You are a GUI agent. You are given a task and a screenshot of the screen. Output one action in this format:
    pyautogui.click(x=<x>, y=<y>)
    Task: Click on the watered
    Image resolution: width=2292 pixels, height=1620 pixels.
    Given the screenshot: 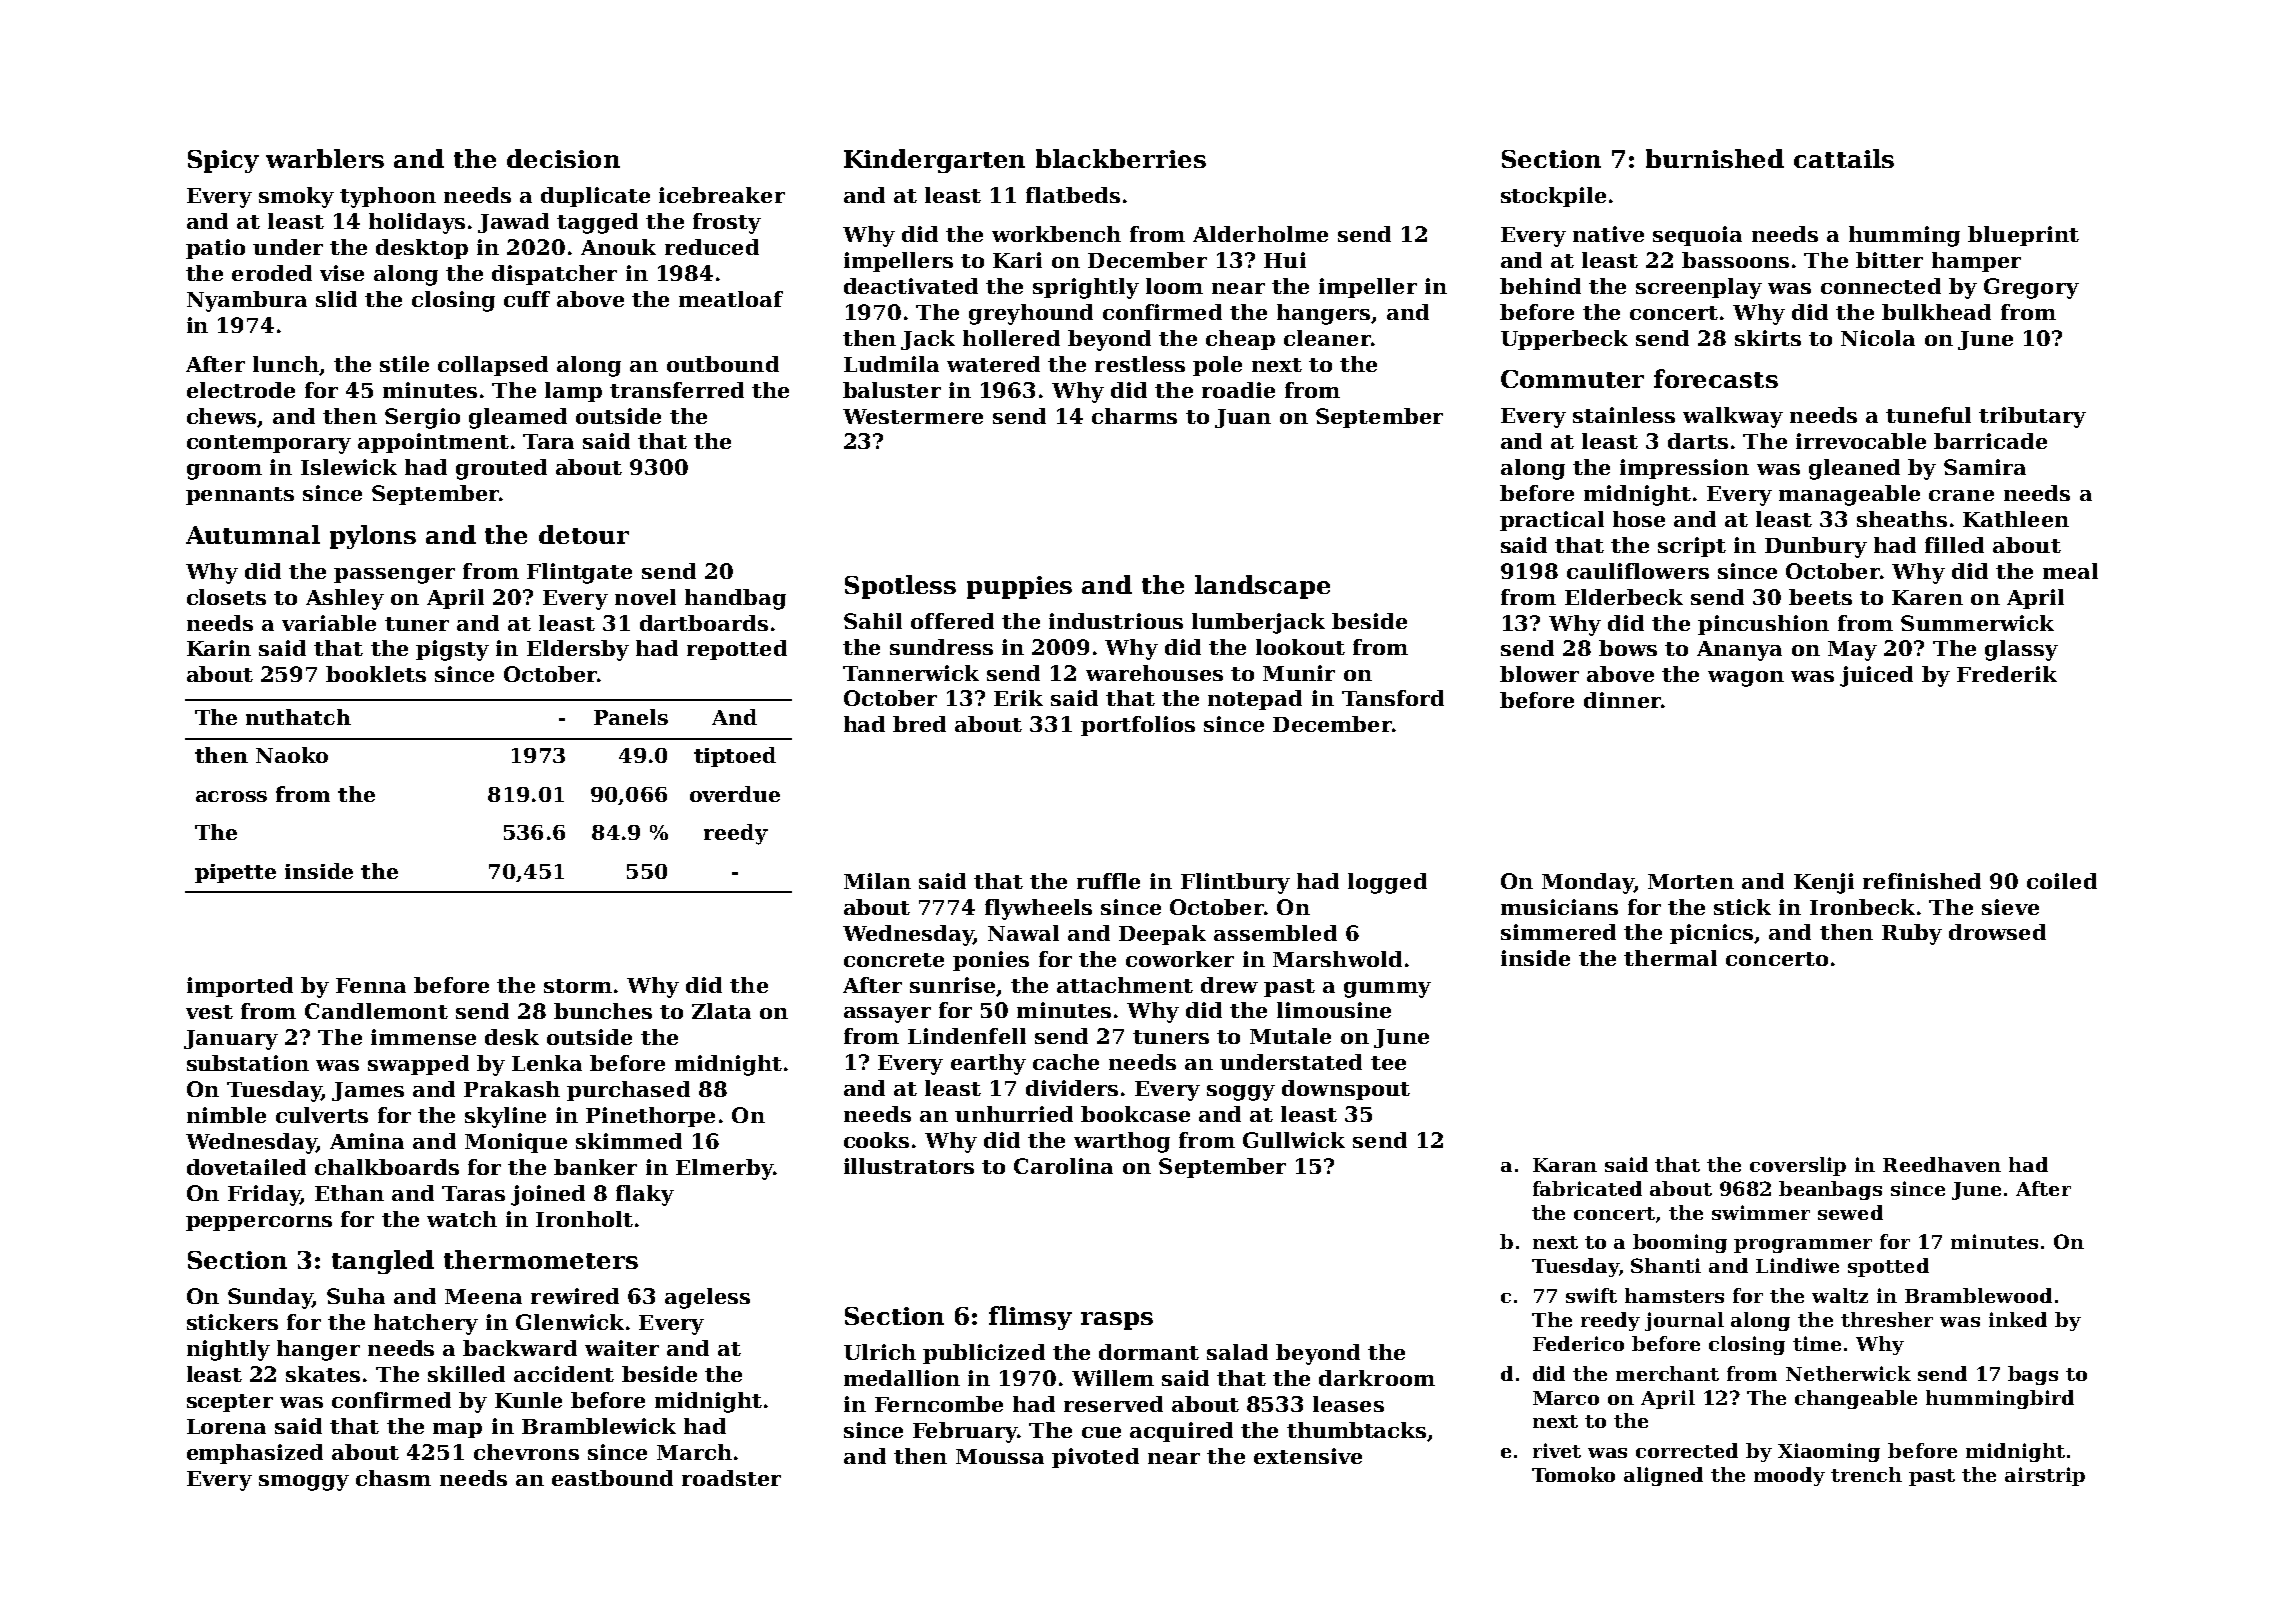 What is the action you would take?
    pyautogui.click(x=993, y=364)
